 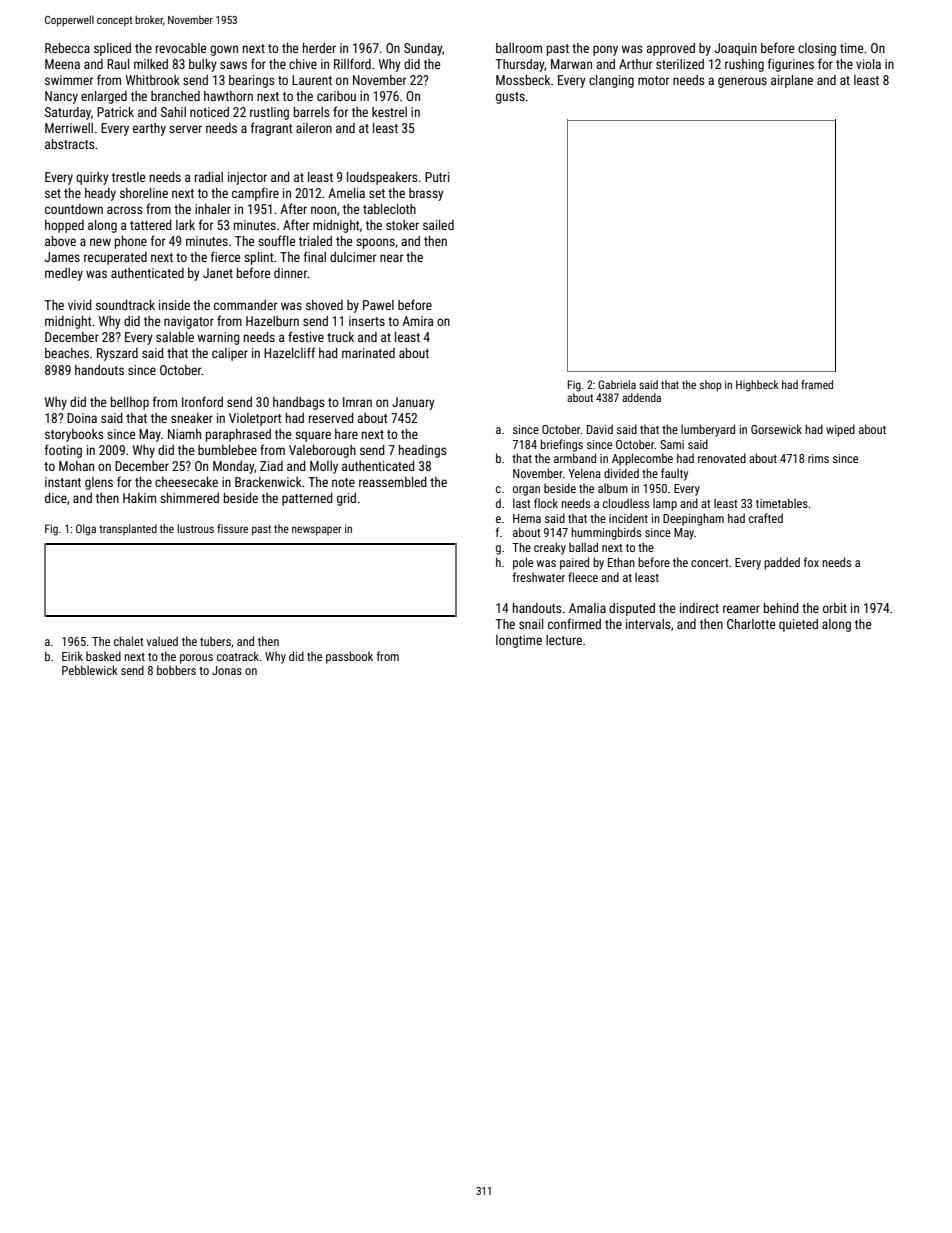 I want to click on Meena, so click(x=62, y=64).
